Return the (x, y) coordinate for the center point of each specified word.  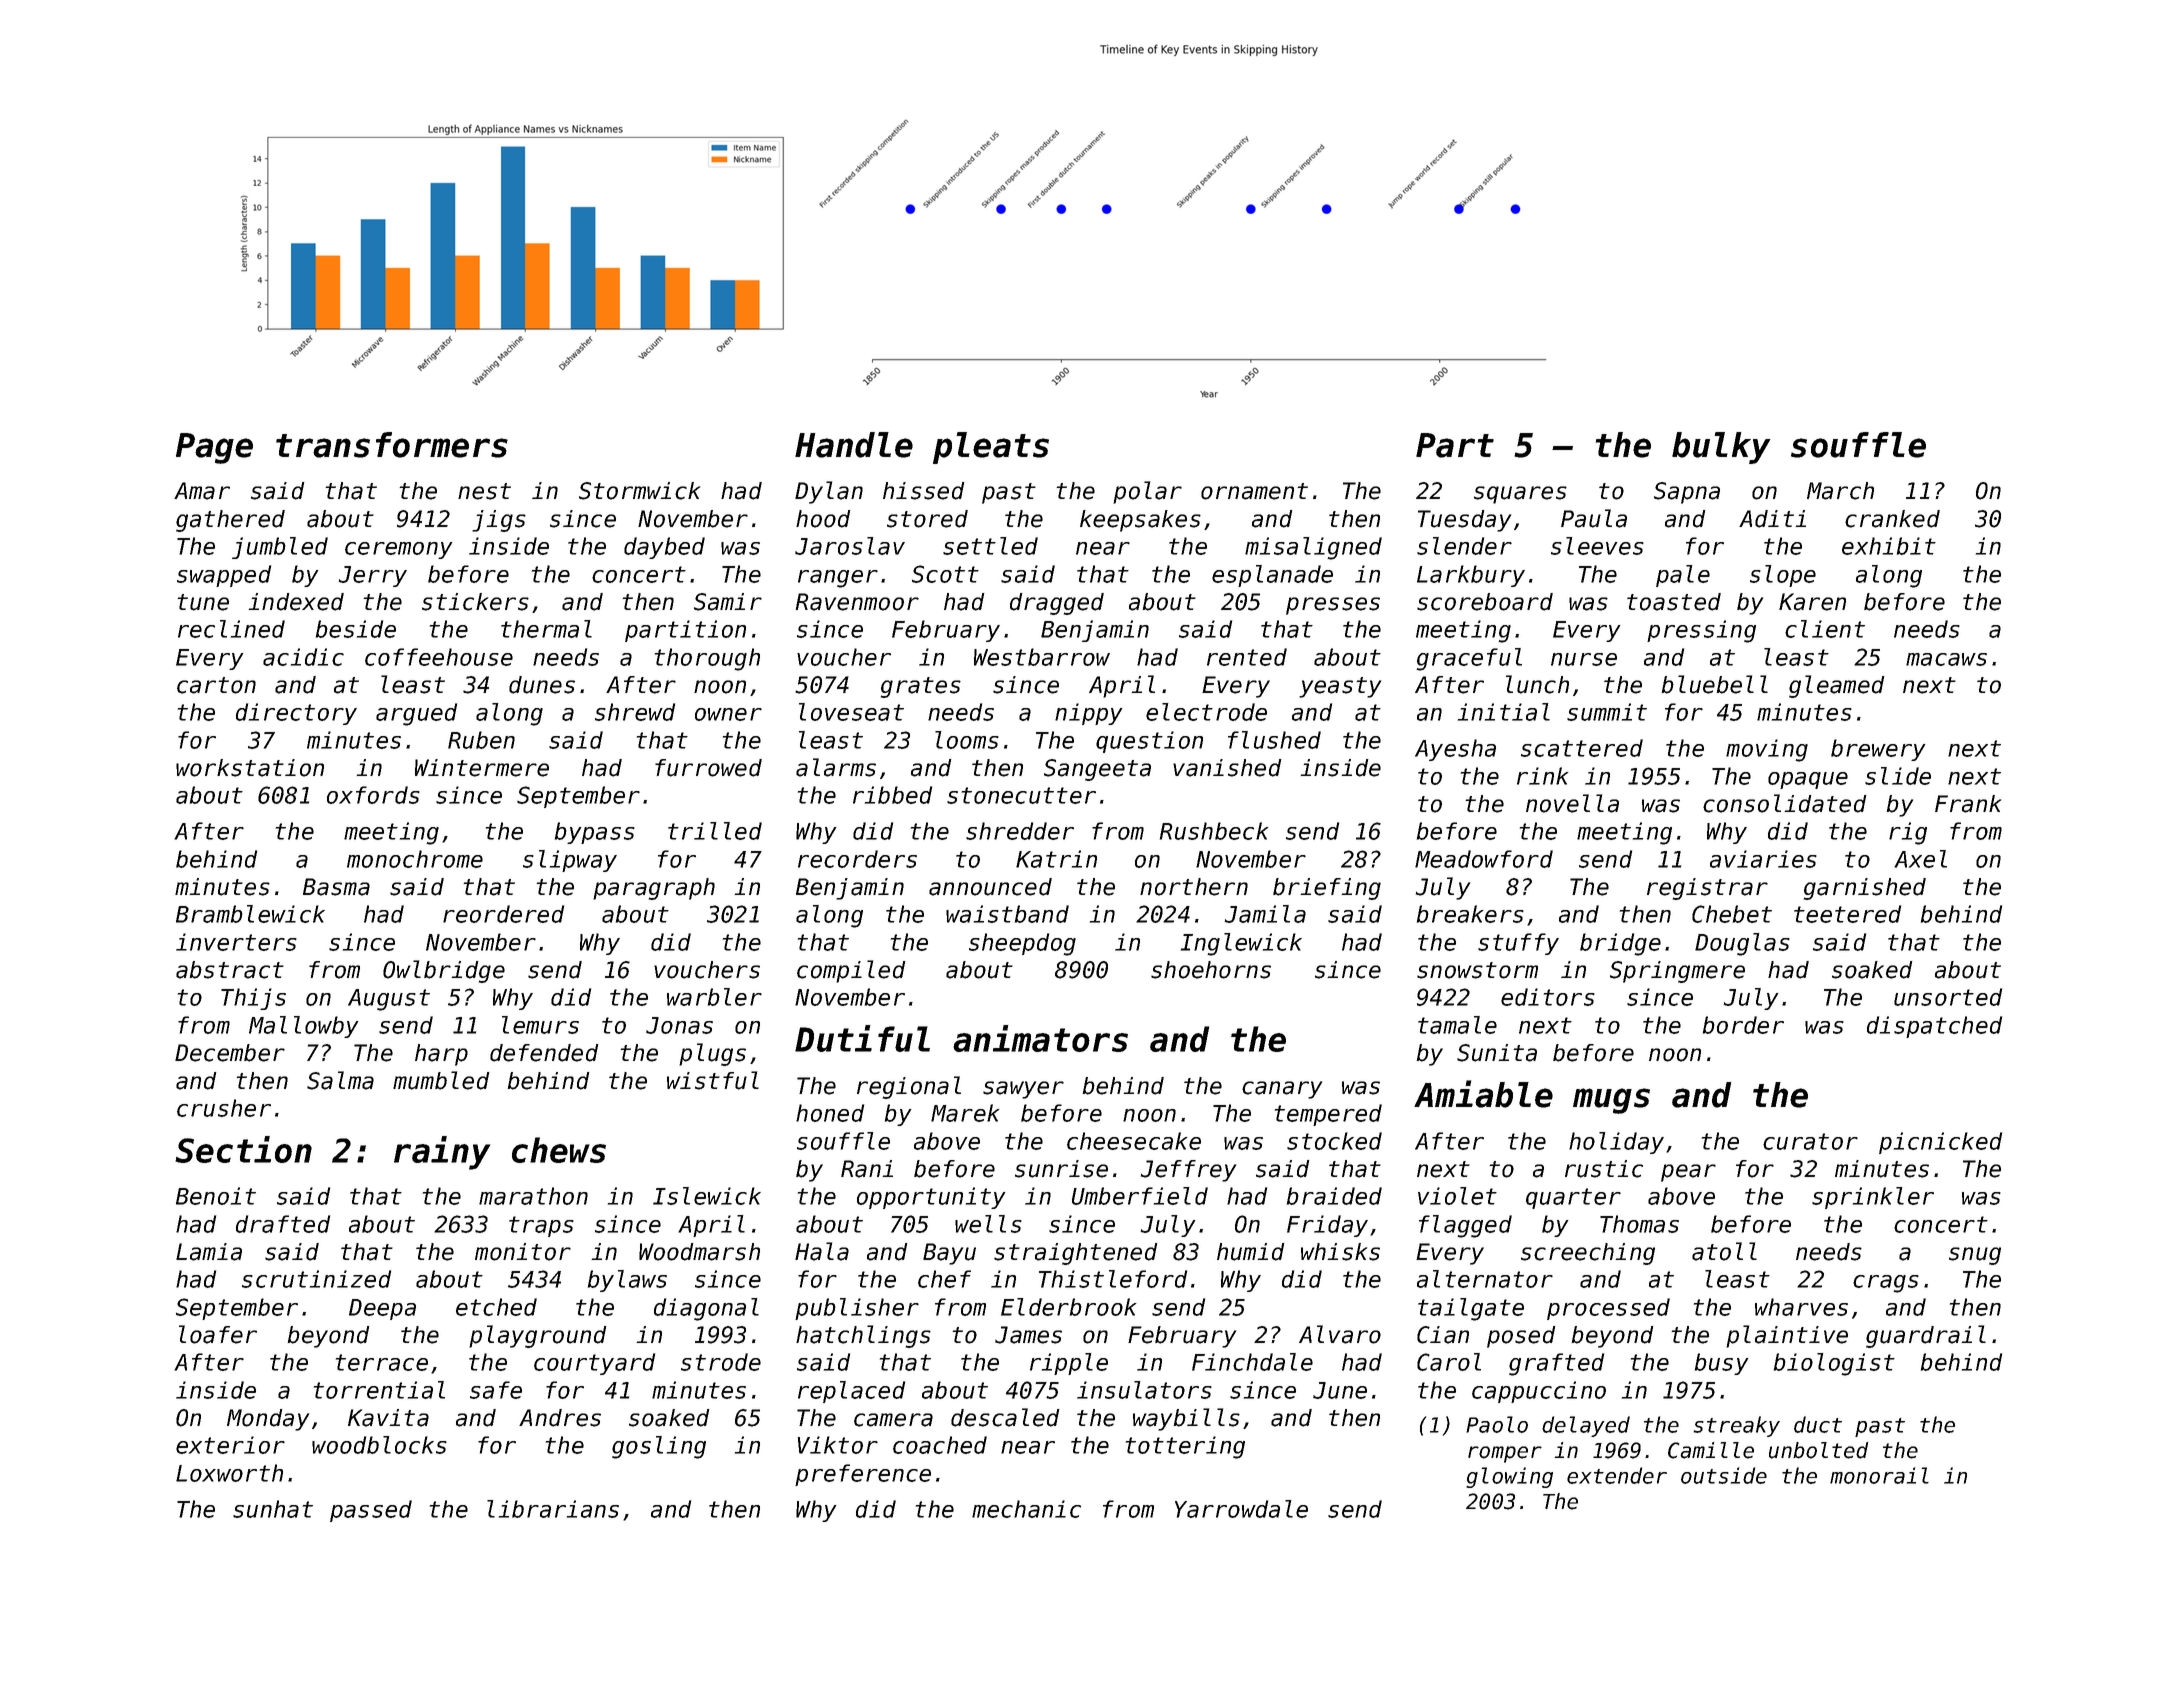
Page (214, 448)
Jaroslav (850, 546)
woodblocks (379, 1445)
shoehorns (1211, 970)
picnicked (1940, 1143)
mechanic (1026, 1509)
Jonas (679, 1025)
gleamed (1836, 686)
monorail (1879, 1475)
